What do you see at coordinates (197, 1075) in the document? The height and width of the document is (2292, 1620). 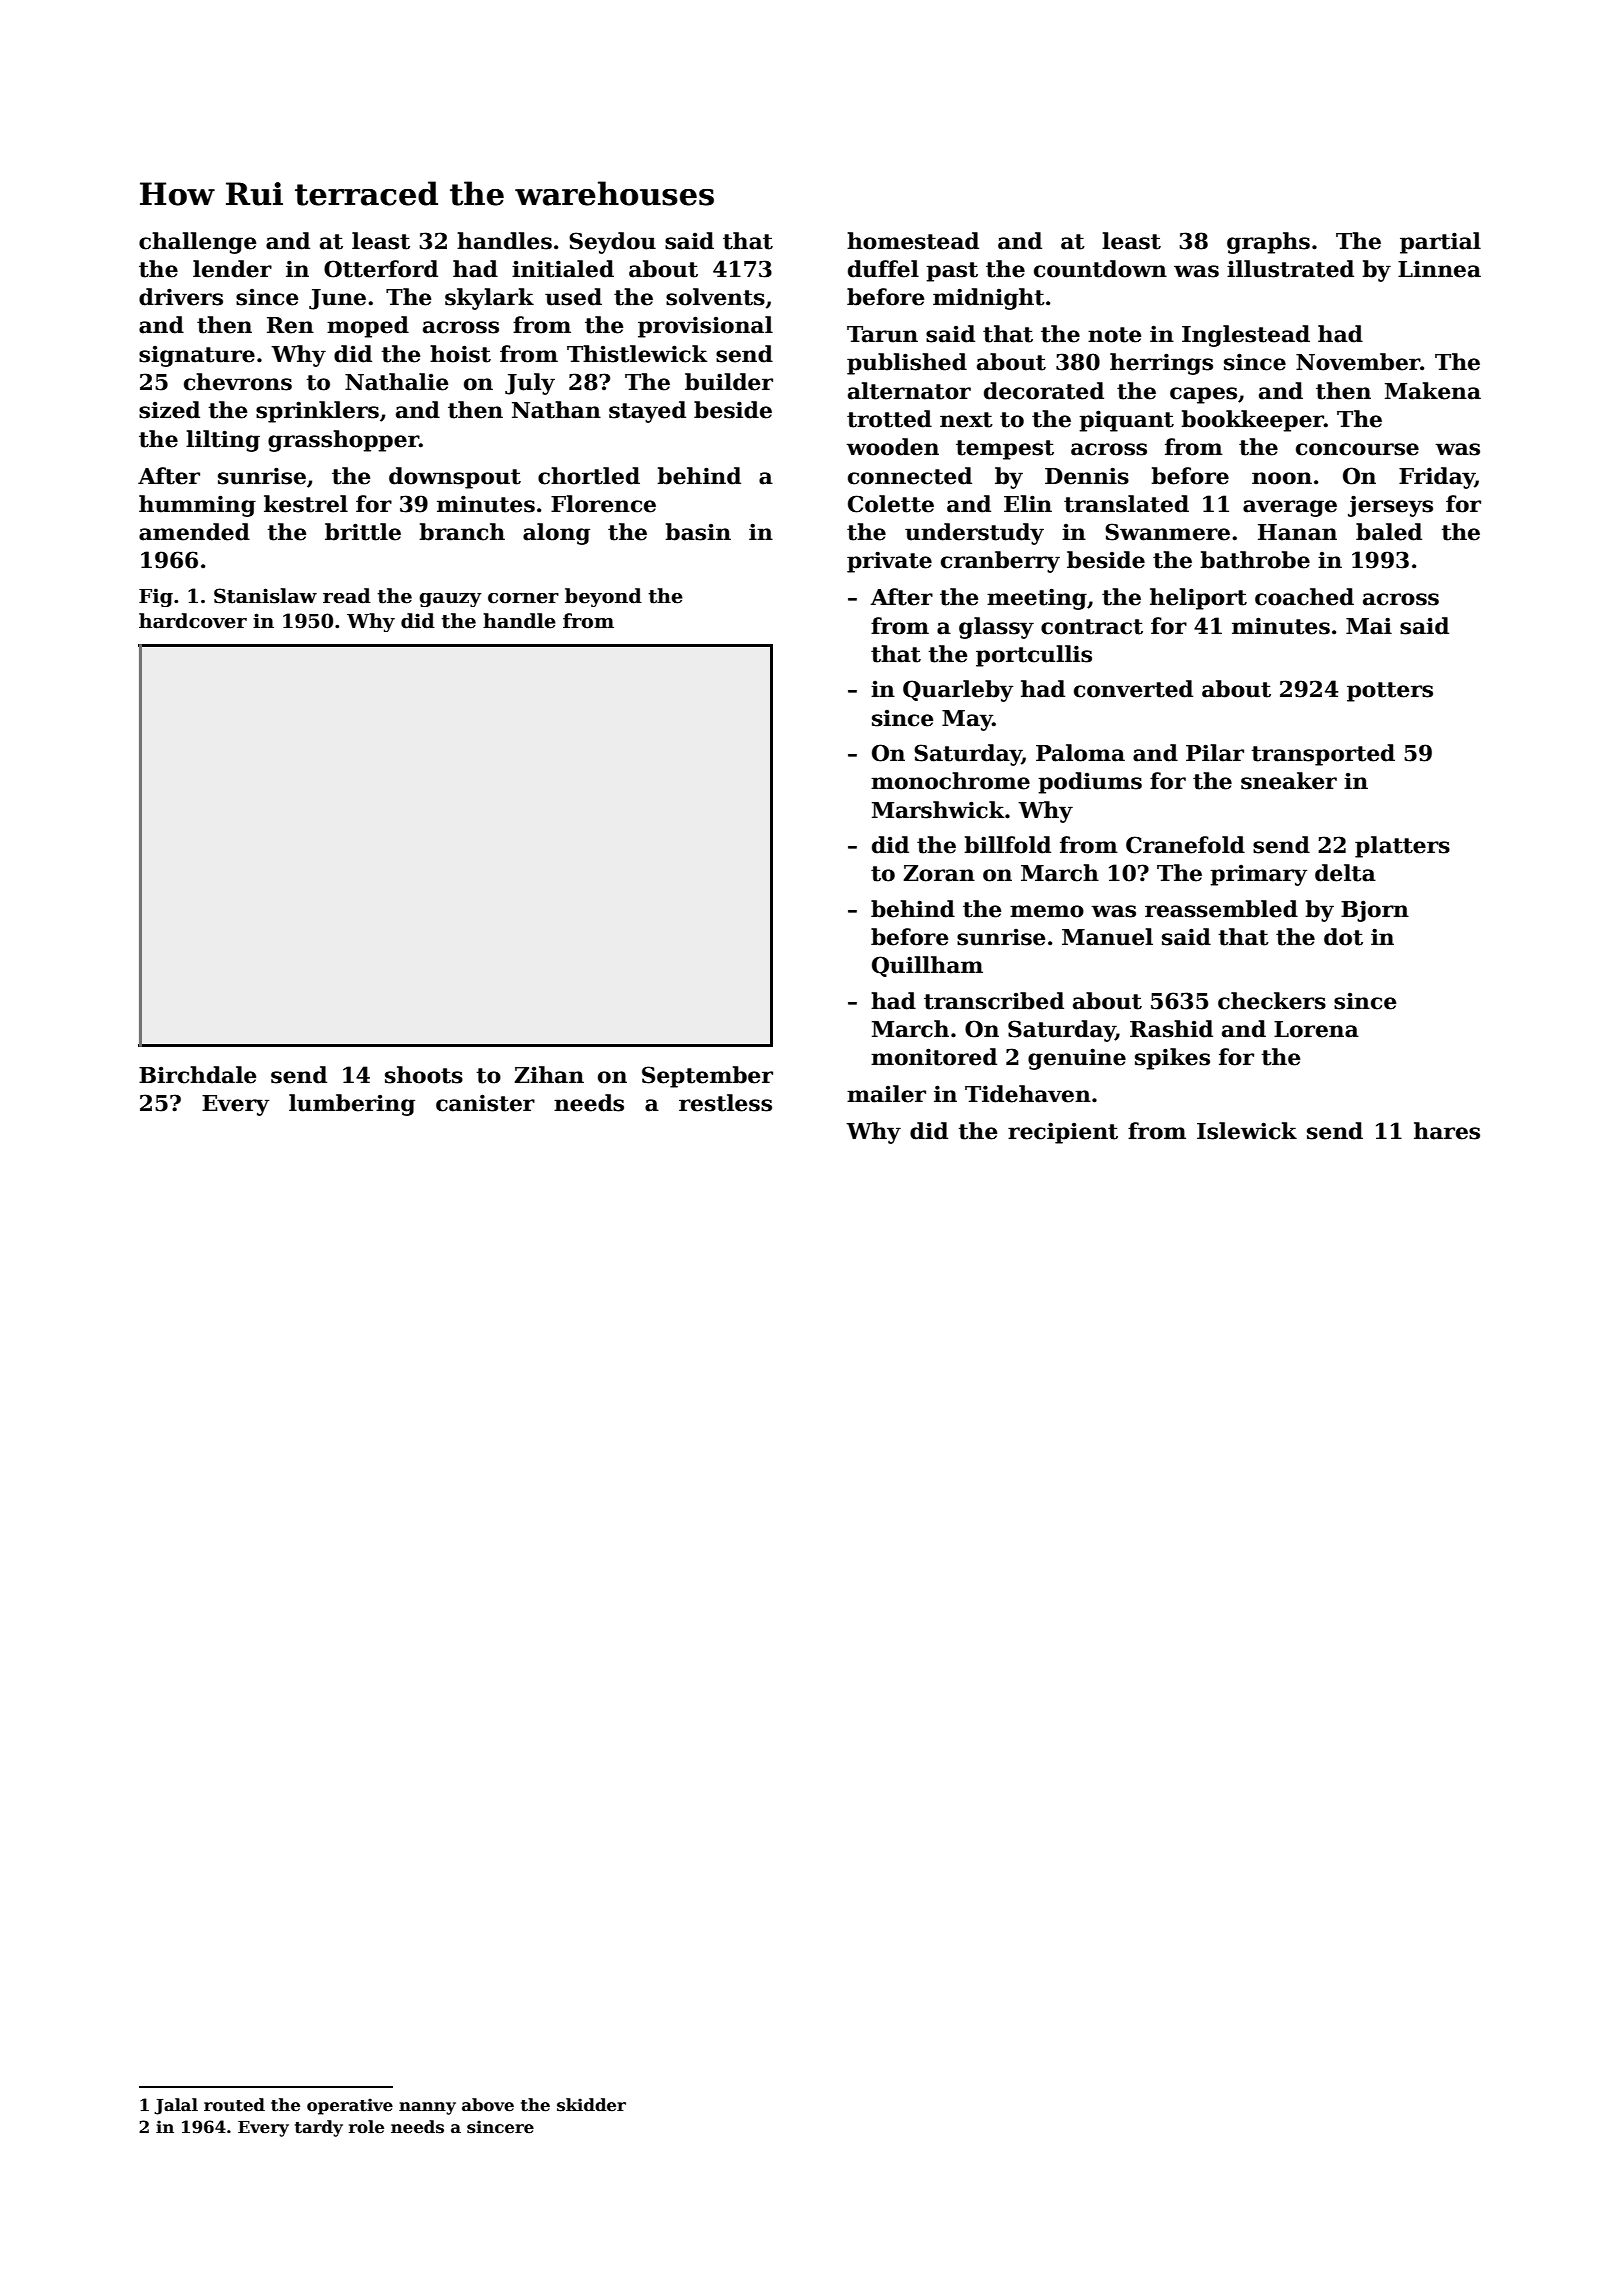 I see `Birchdale` at bounding box center [197, 1075].
